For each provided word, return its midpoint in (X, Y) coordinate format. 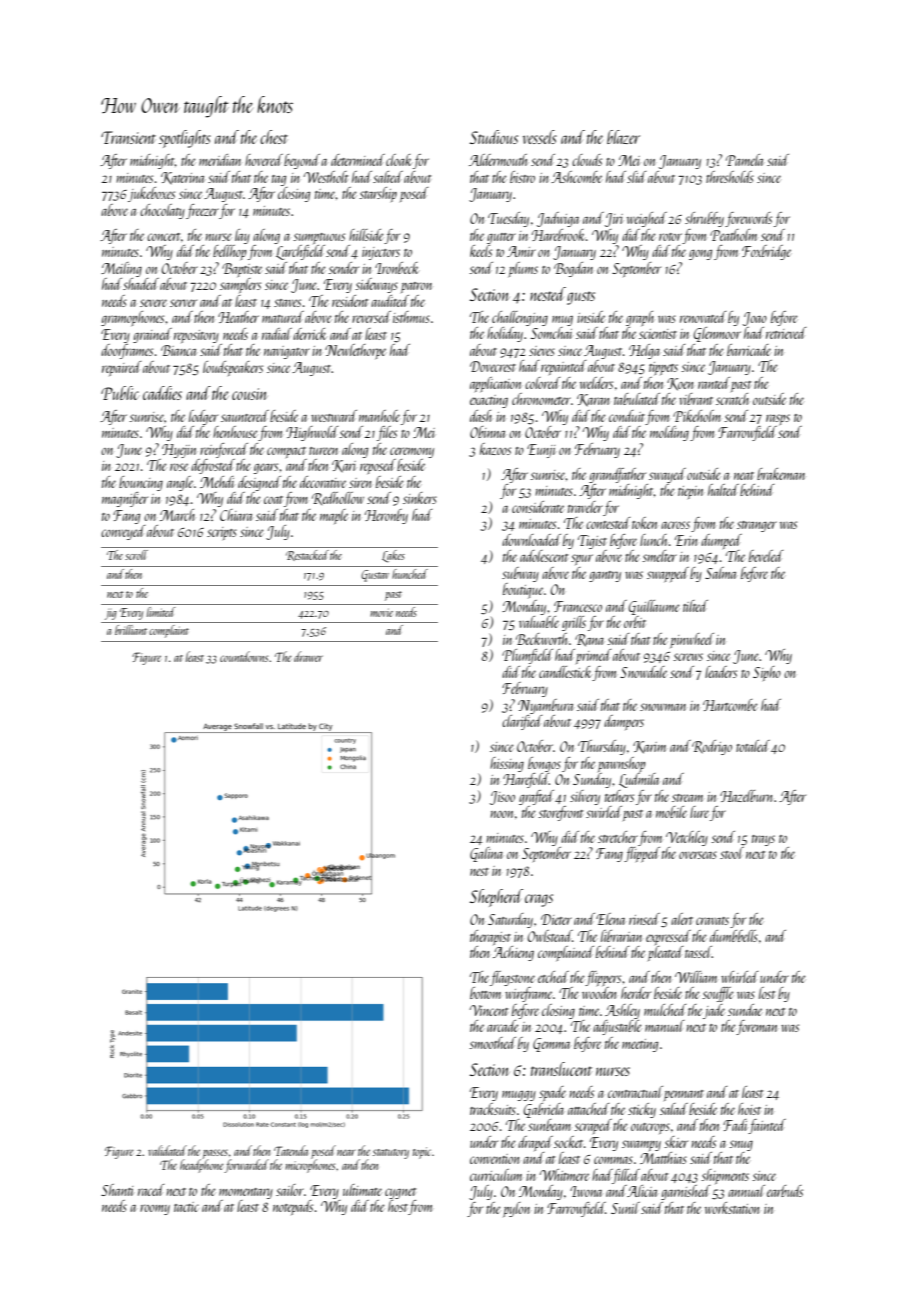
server (183, 303)
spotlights (185, 139)
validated (167, 1150)
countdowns (244, 656)
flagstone (512, 978)
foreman (756, 1027)
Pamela (744, 160)
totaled (753, 746)
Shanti (117, 1190)
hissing (507, 764)
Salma (720, 573)
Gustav (375, 576)
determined (358, 160)
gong (700, 255)
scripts (222, 533)
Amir (521, 251)
